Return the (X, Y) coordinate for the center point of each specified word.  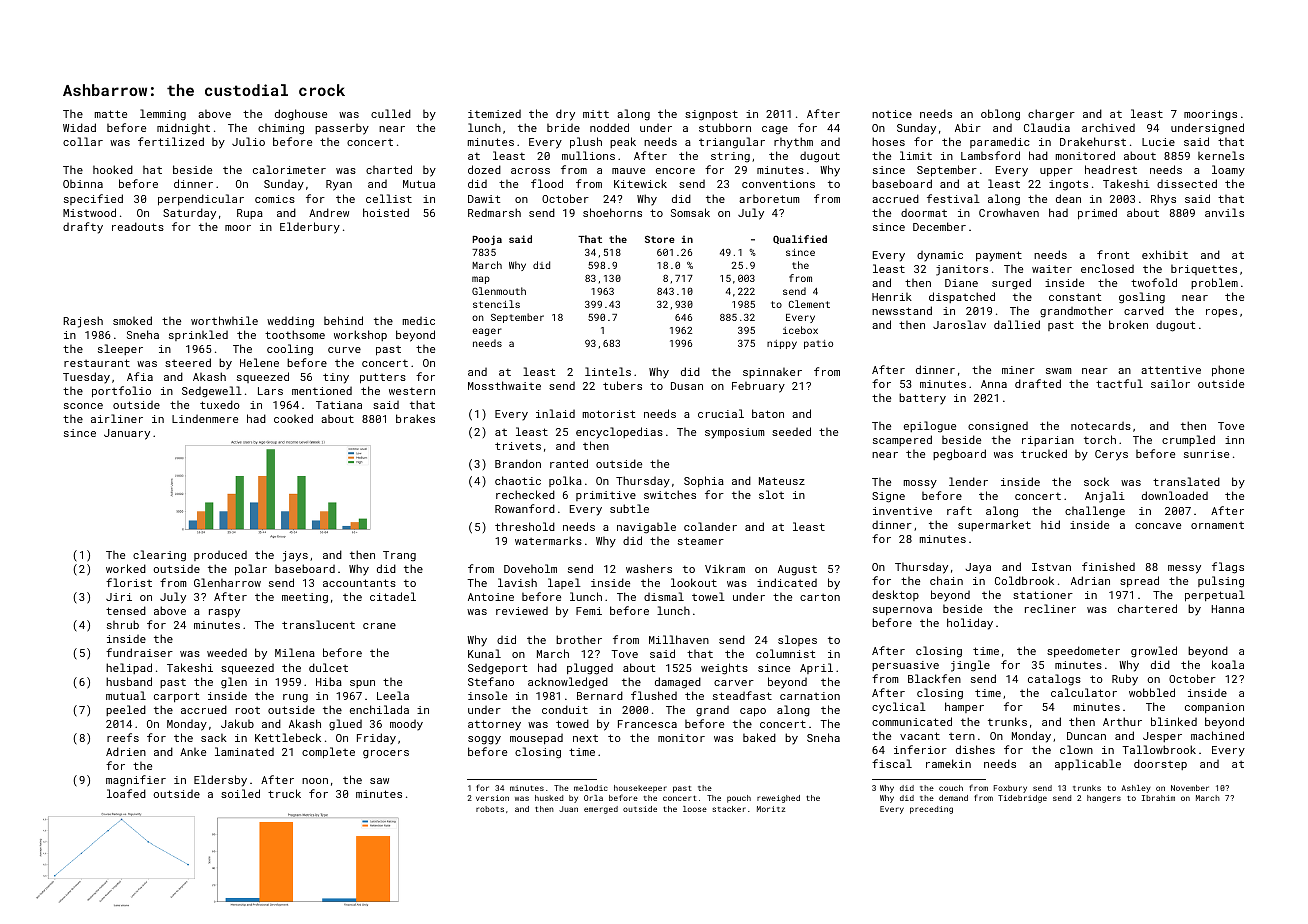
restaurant (97, 363)
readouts (138, 226)
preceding (931, 810)
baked (759, 737)
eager (487, 332)
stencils (496, 304)
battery (922, 398)
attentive (1171, 370)
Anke (193, 752)
